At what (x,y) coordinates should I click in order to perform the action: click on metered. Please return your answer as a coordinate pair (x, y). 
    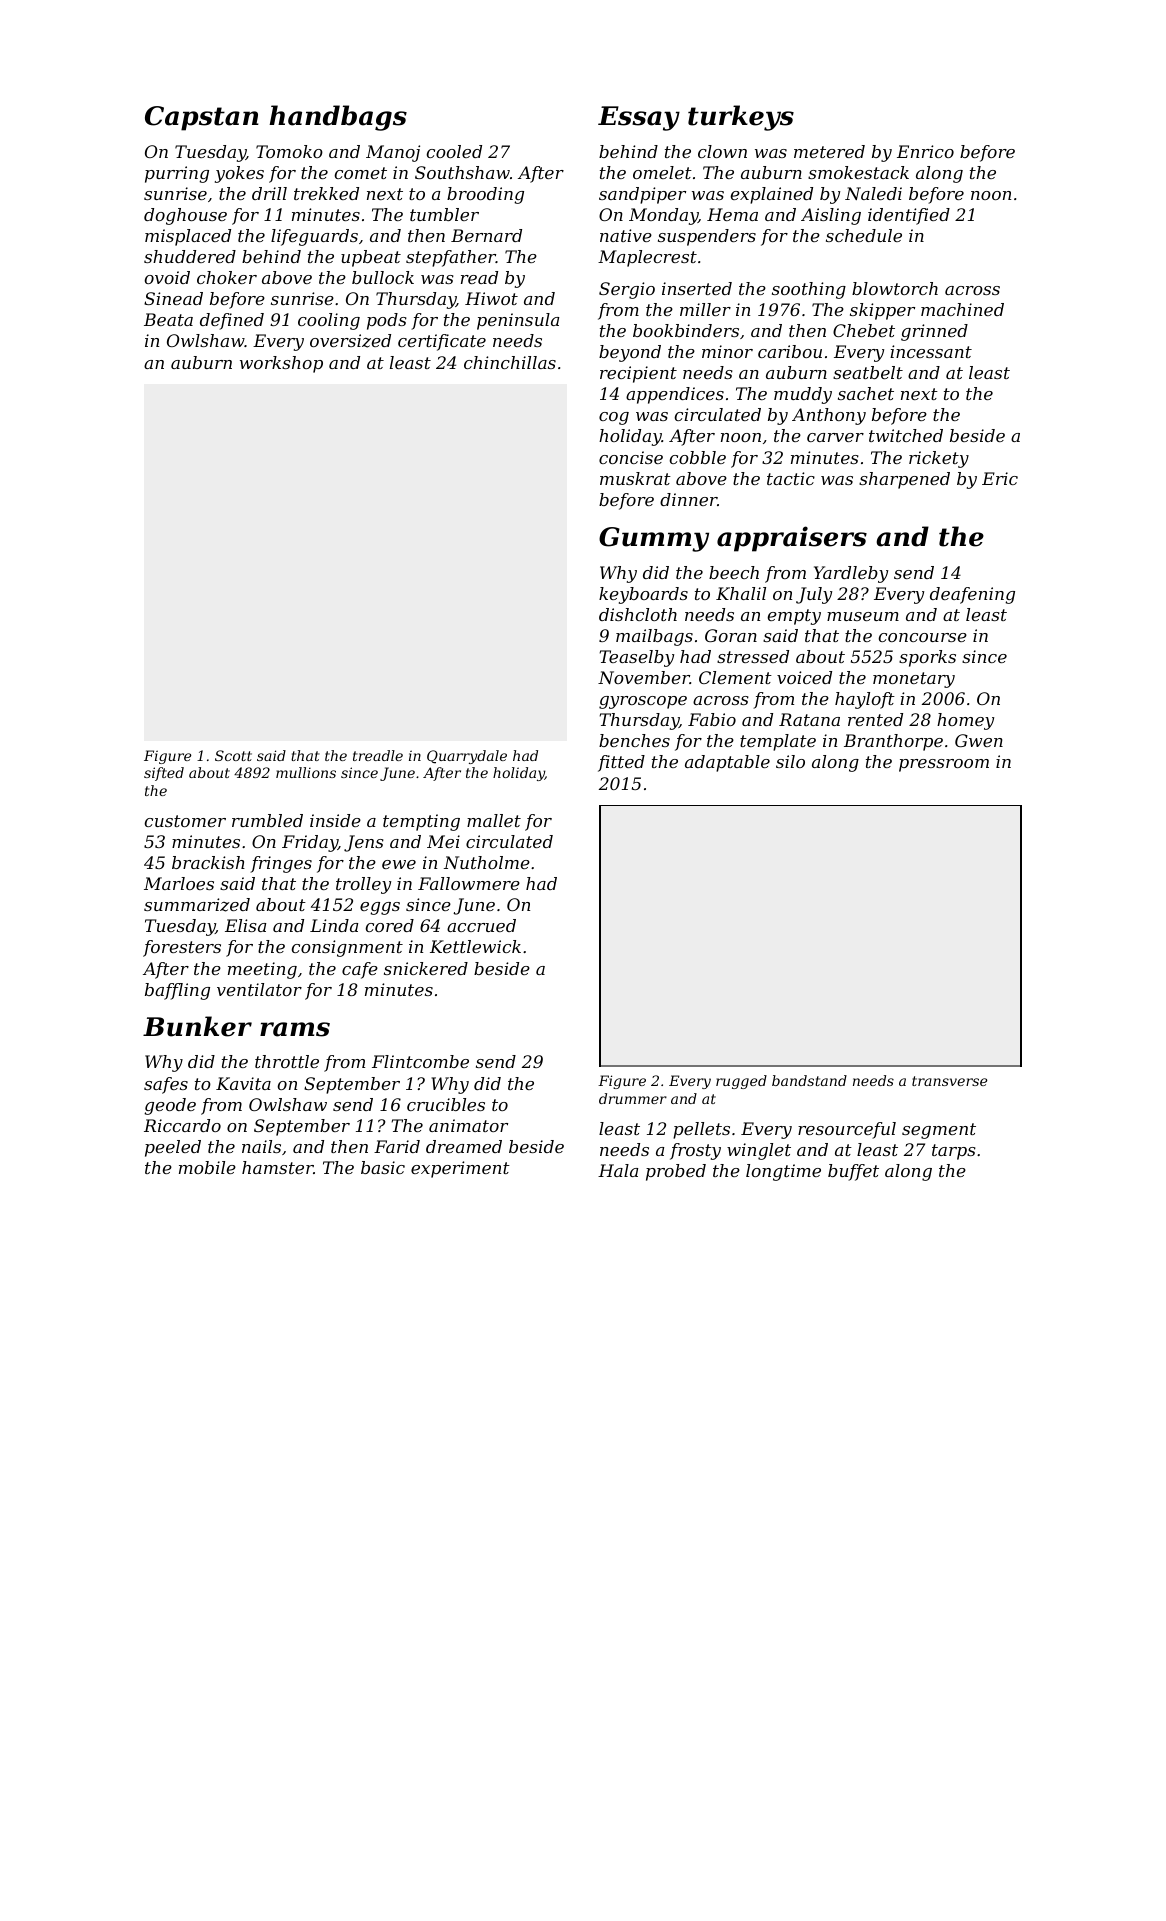
    Looking at the image, I should click on (829, 151).
